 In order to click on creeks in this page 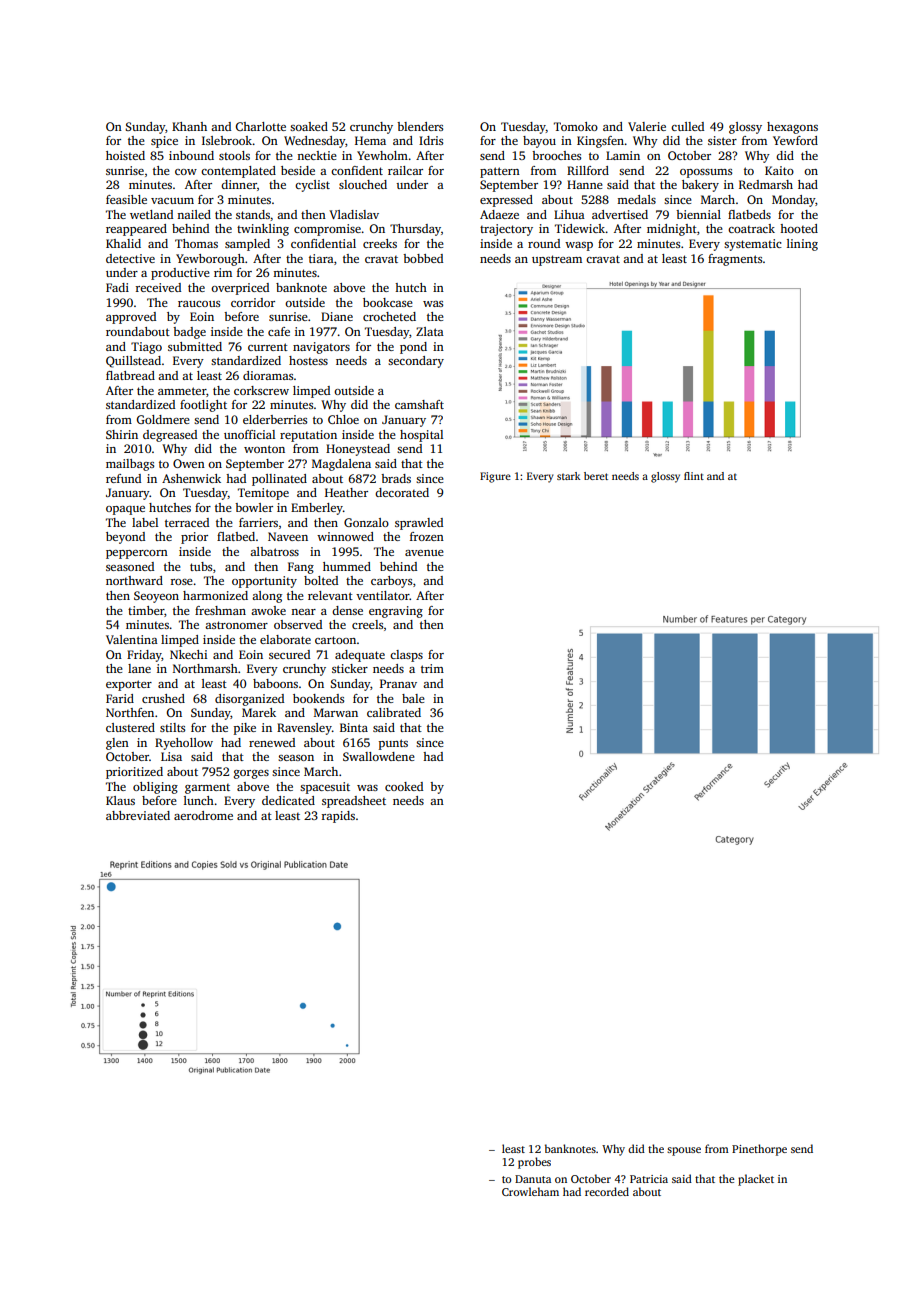, I will do `click(380, 243)`.
